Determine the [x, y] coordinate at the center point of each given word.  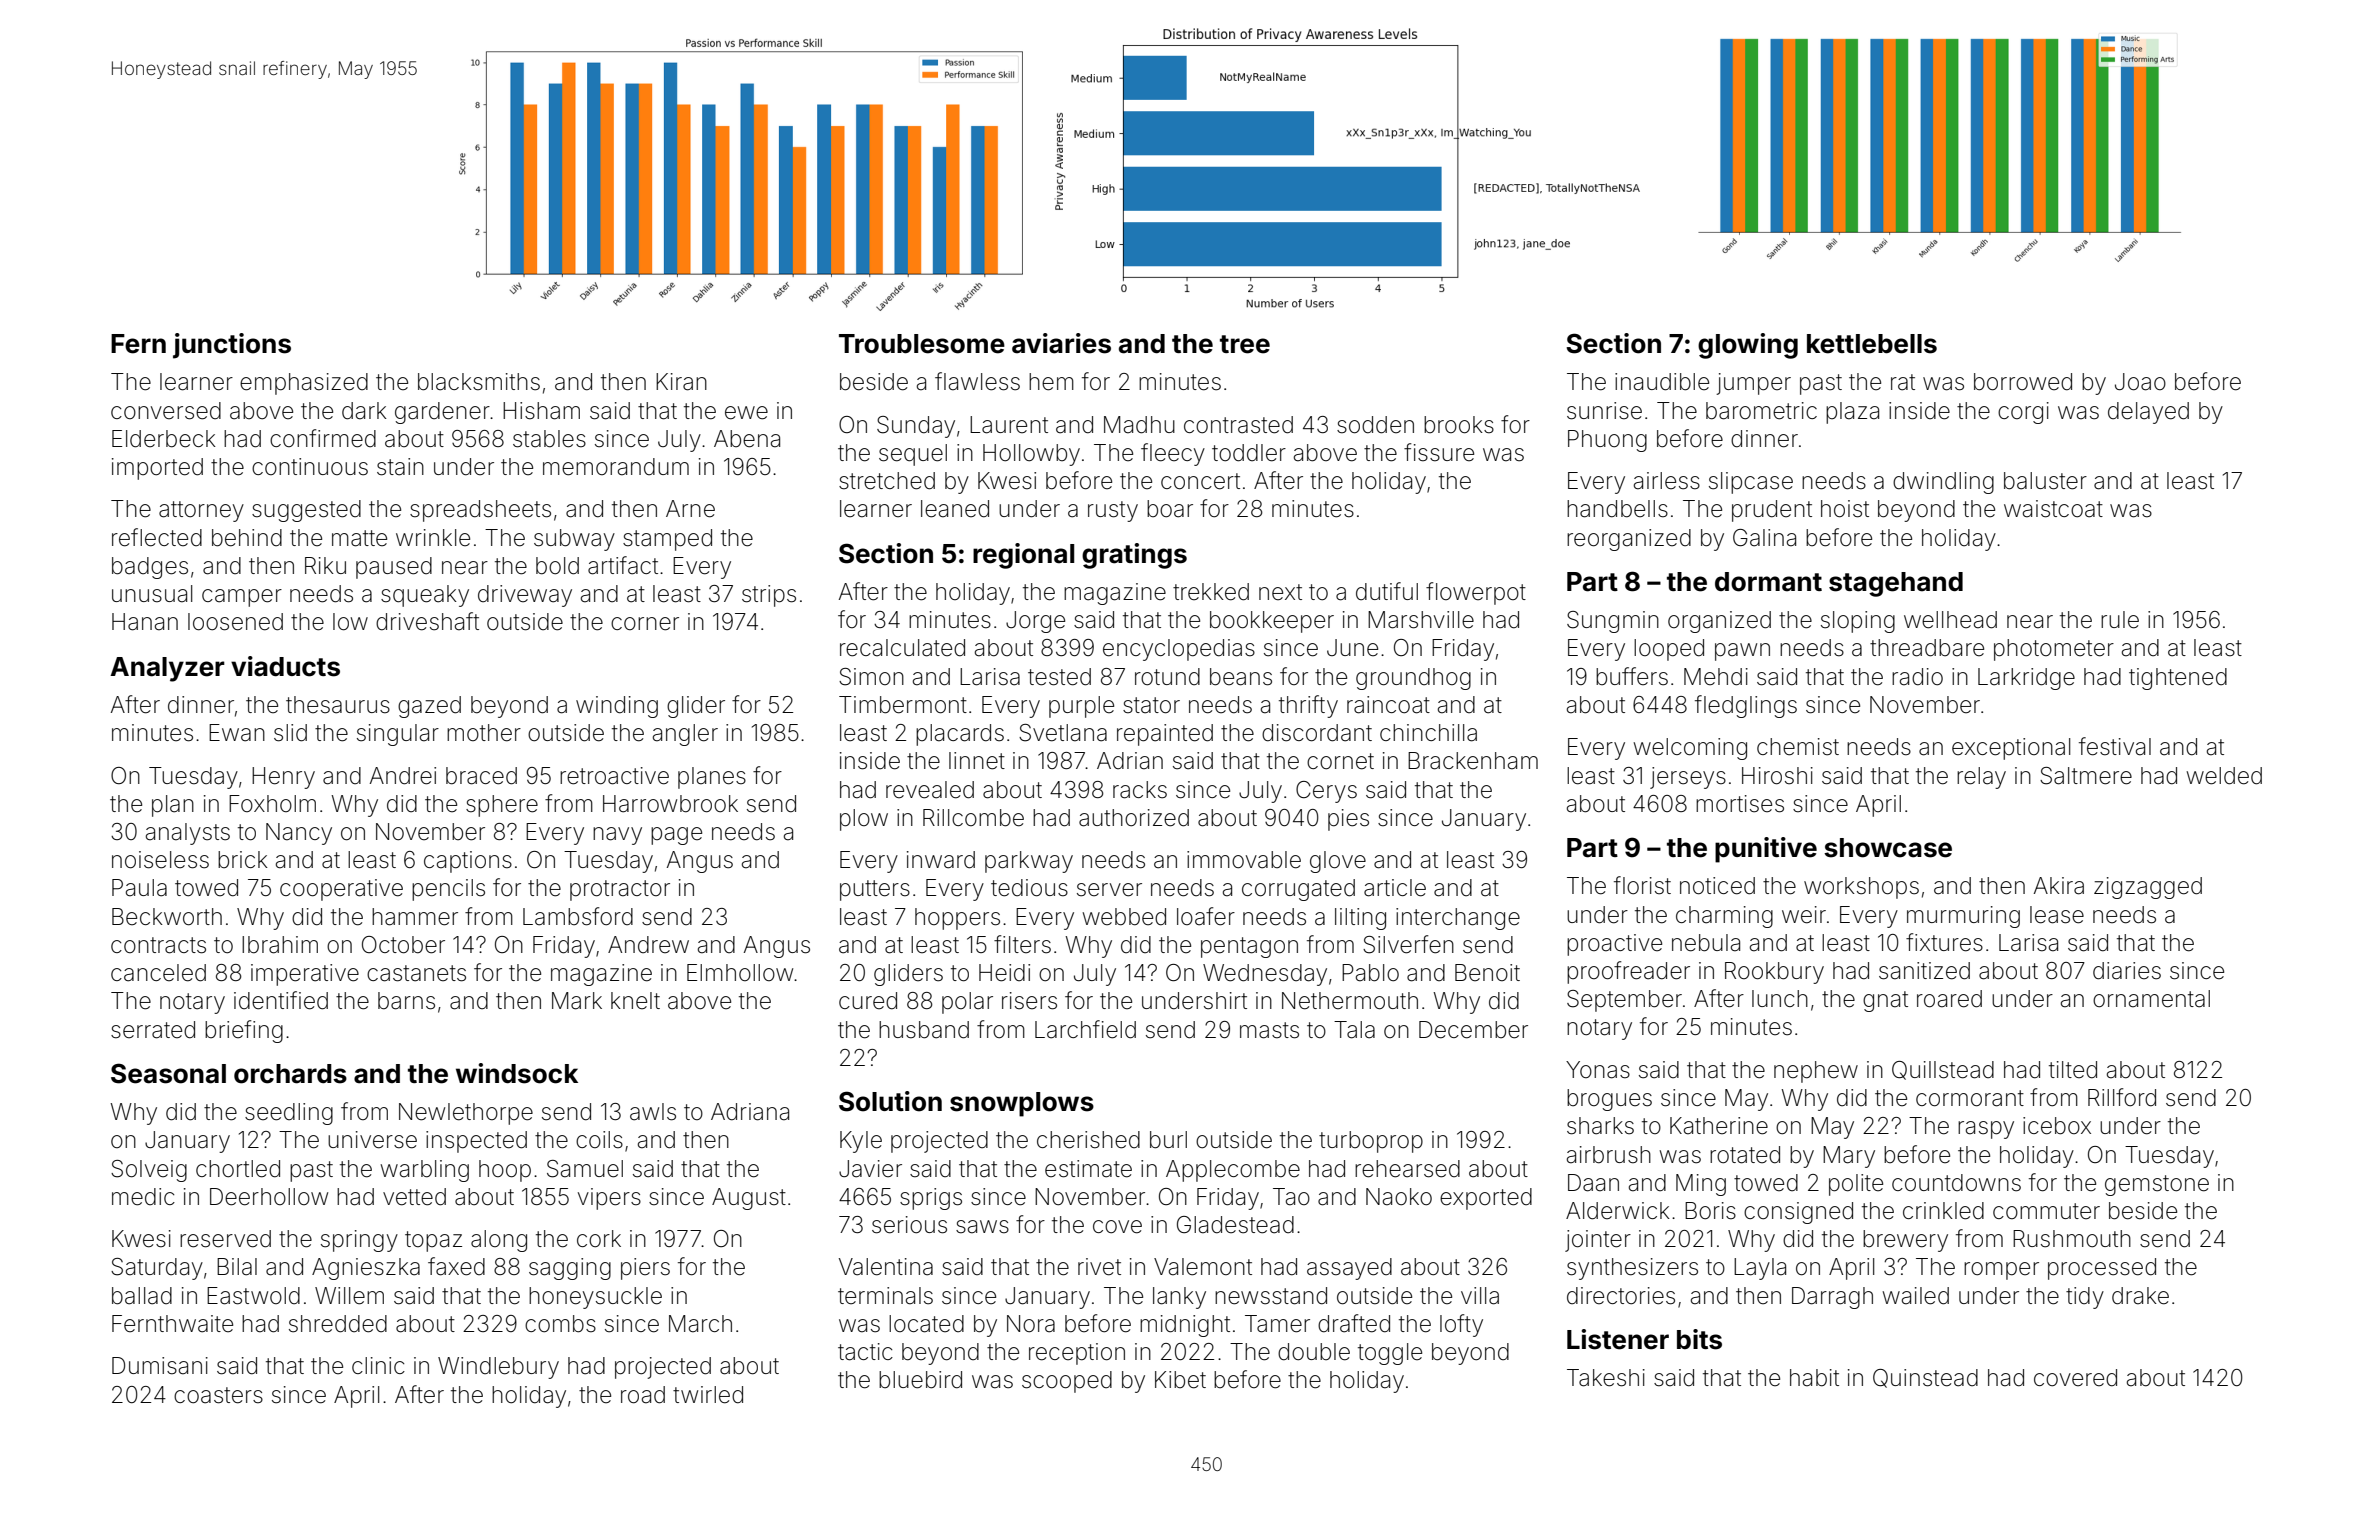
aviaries [1061, 343]
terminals [885, 1296]
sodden [1375, 425]
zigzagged [2148, 888]
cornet [1340, 761]
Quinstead [1925, 1378]
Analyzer [167, 669]
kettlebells [1872, 344]
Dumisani [160, 1366]
